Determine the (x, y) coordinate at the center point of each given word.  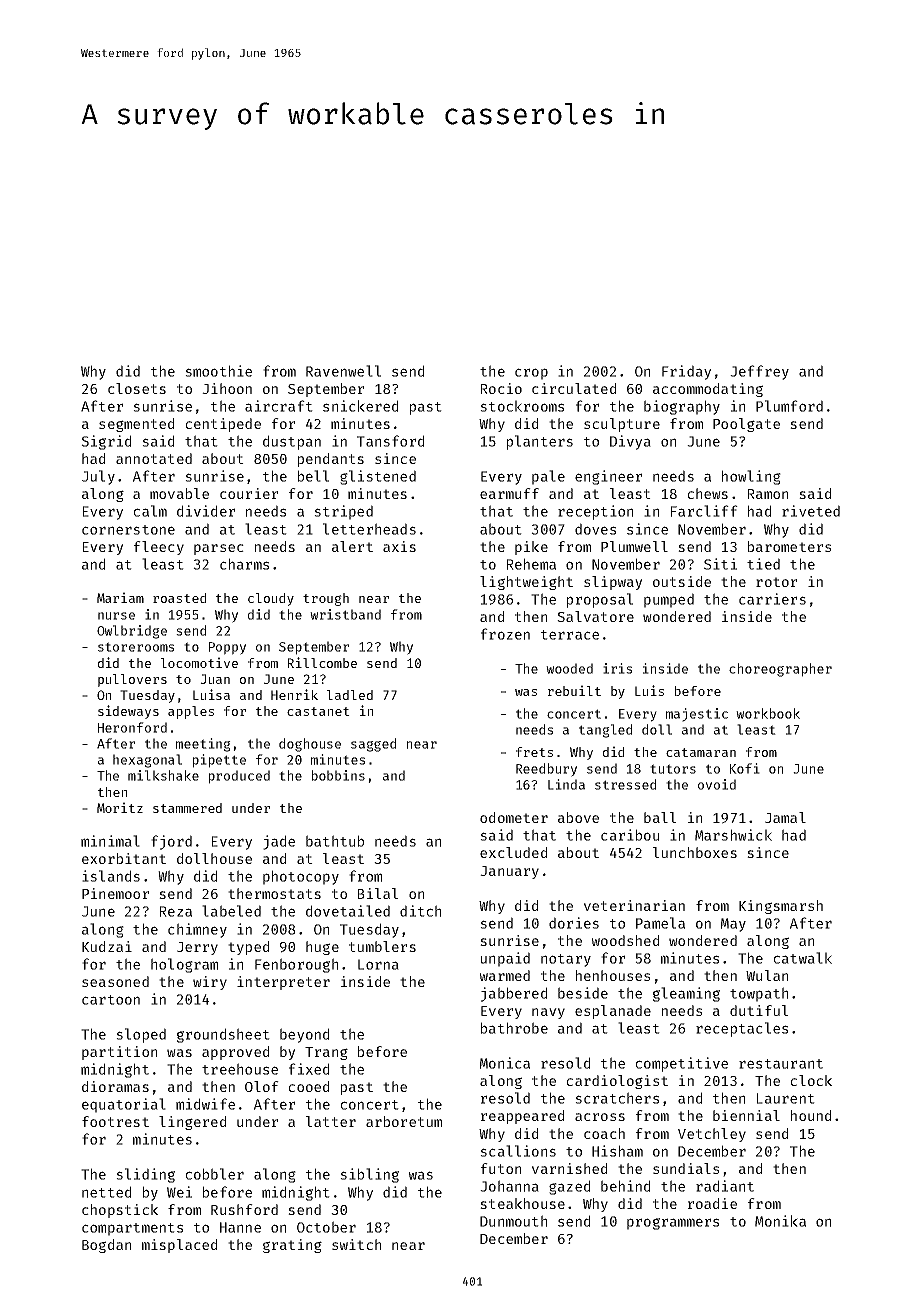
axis (399, 546)
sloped (141, 1035)
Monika (780, 1221)
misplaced (179, 1246)
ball (660, 817)
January (509, 872)
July (98, 477)
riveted (811, 511)
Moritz (120, 807)
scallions (518, 1151)
